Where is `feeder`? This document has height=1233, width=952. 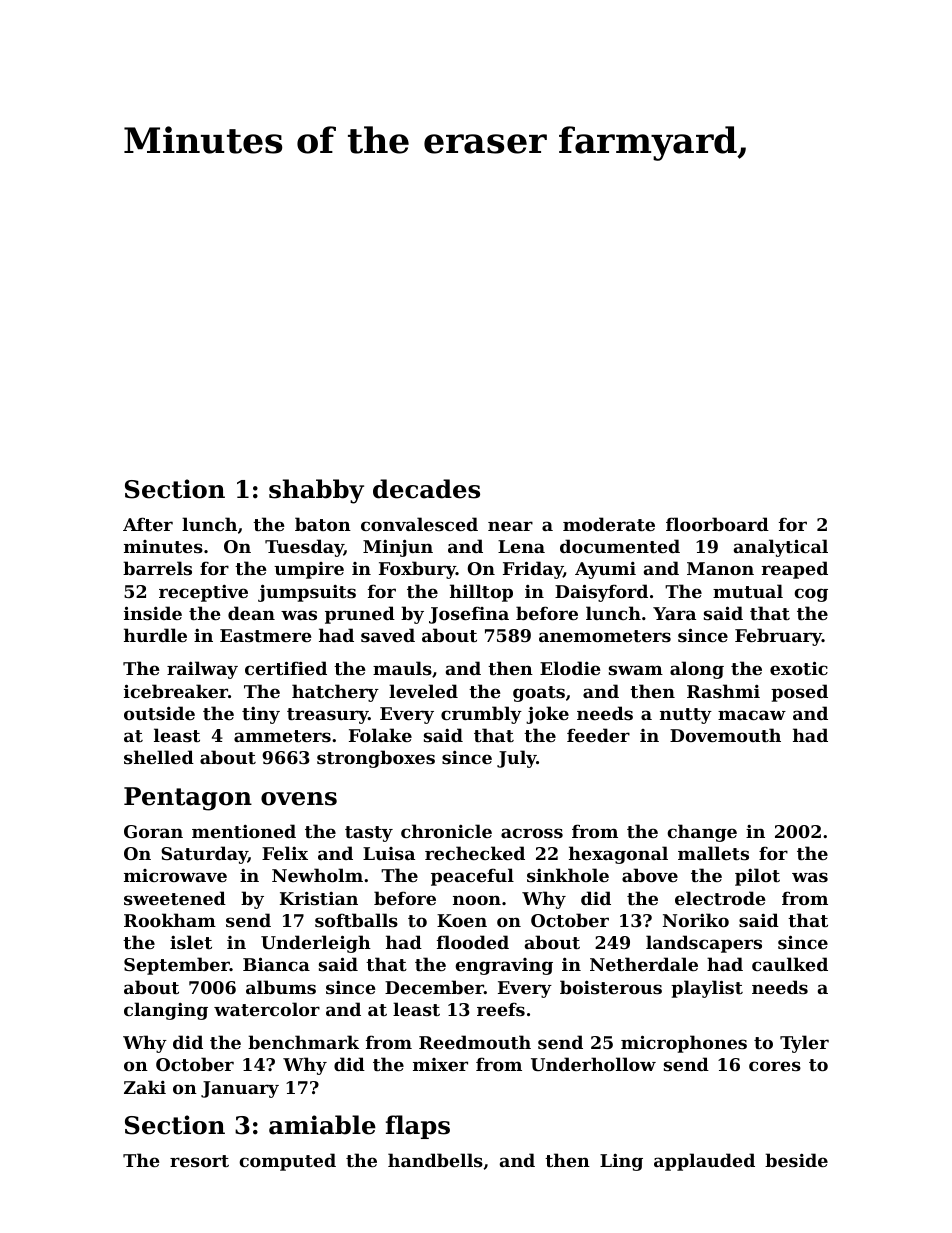 feeder is located at coordinates (598, 735).
